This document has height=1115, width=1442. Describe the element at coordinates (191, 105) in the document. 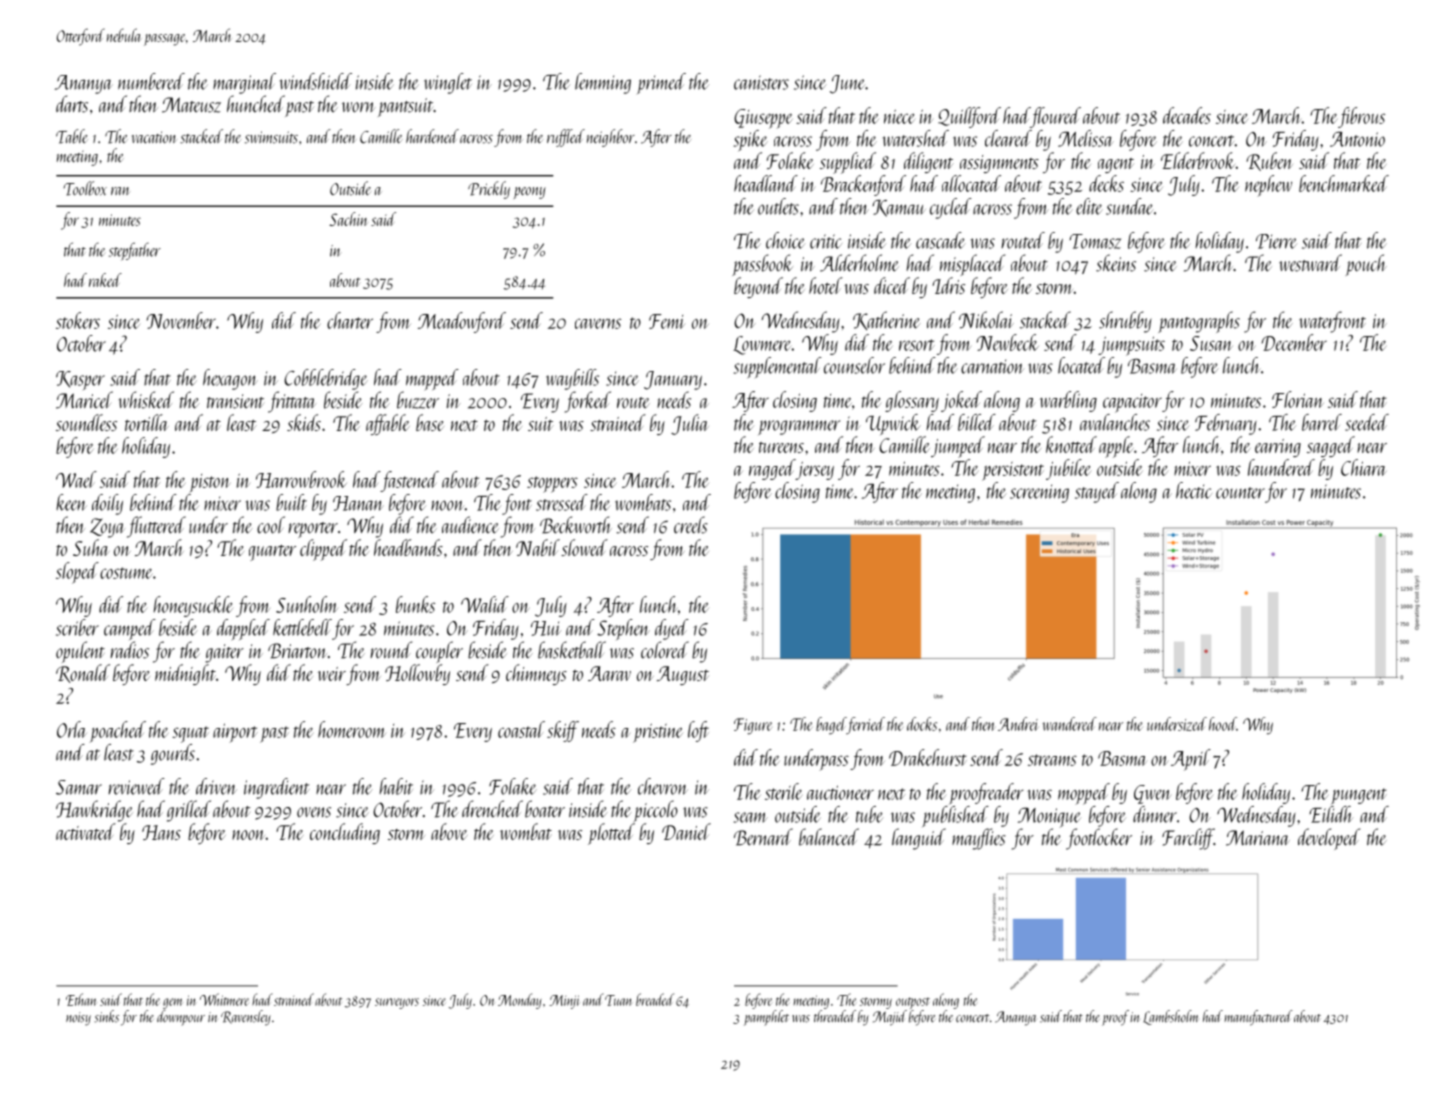

I see `Mateusz` at that location.
